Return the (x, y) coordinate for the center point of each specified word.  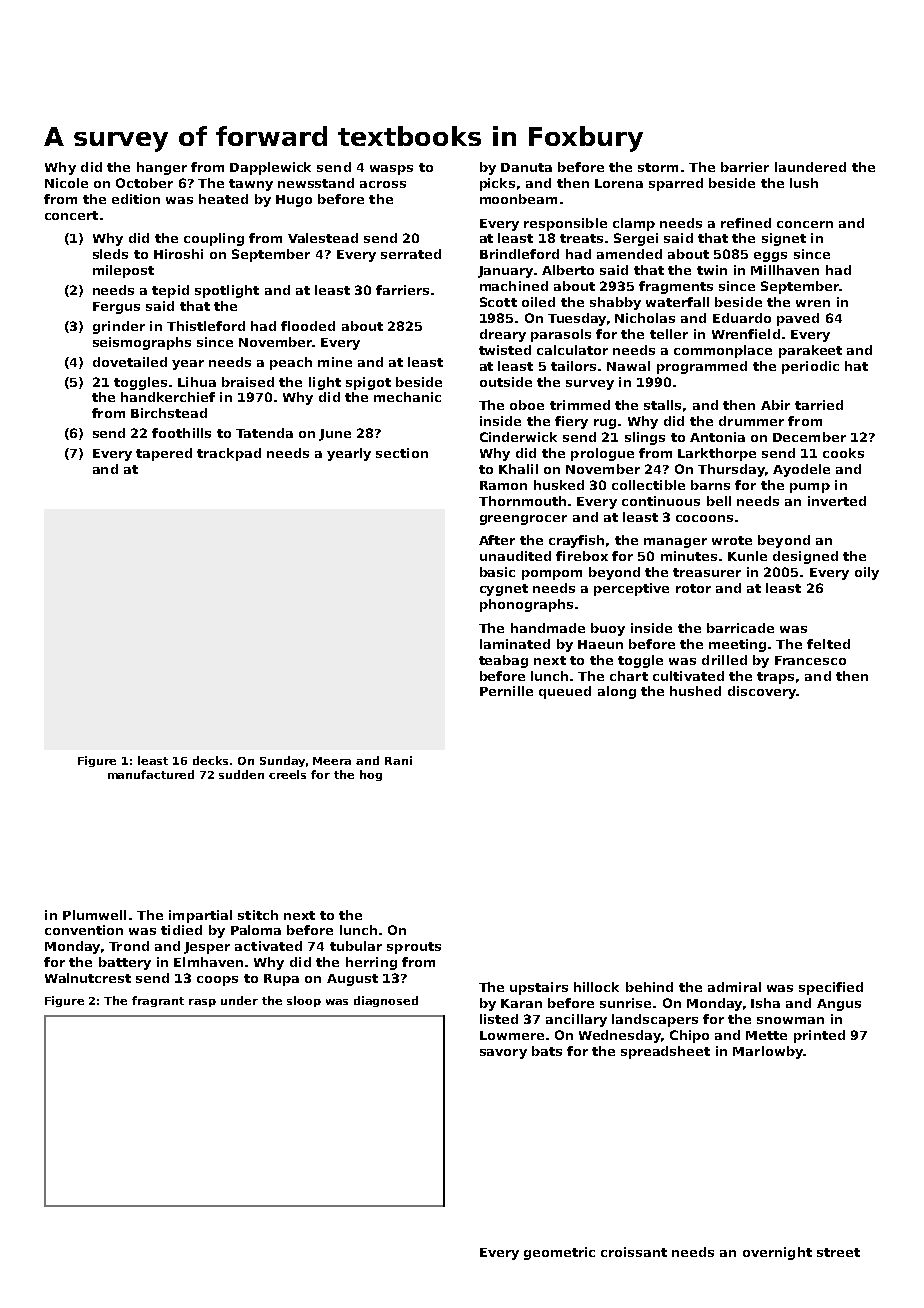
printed (819, 1036)
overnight (777, 1253)
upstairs (539, 988)
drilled (724, 660)
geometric (559, 1253)
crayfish (576, 541)
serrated (411, 254)
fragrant (158, 1001)
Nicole (66, 183)
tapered (164, 454)
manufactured (151, 774)
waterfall (677, 302)
